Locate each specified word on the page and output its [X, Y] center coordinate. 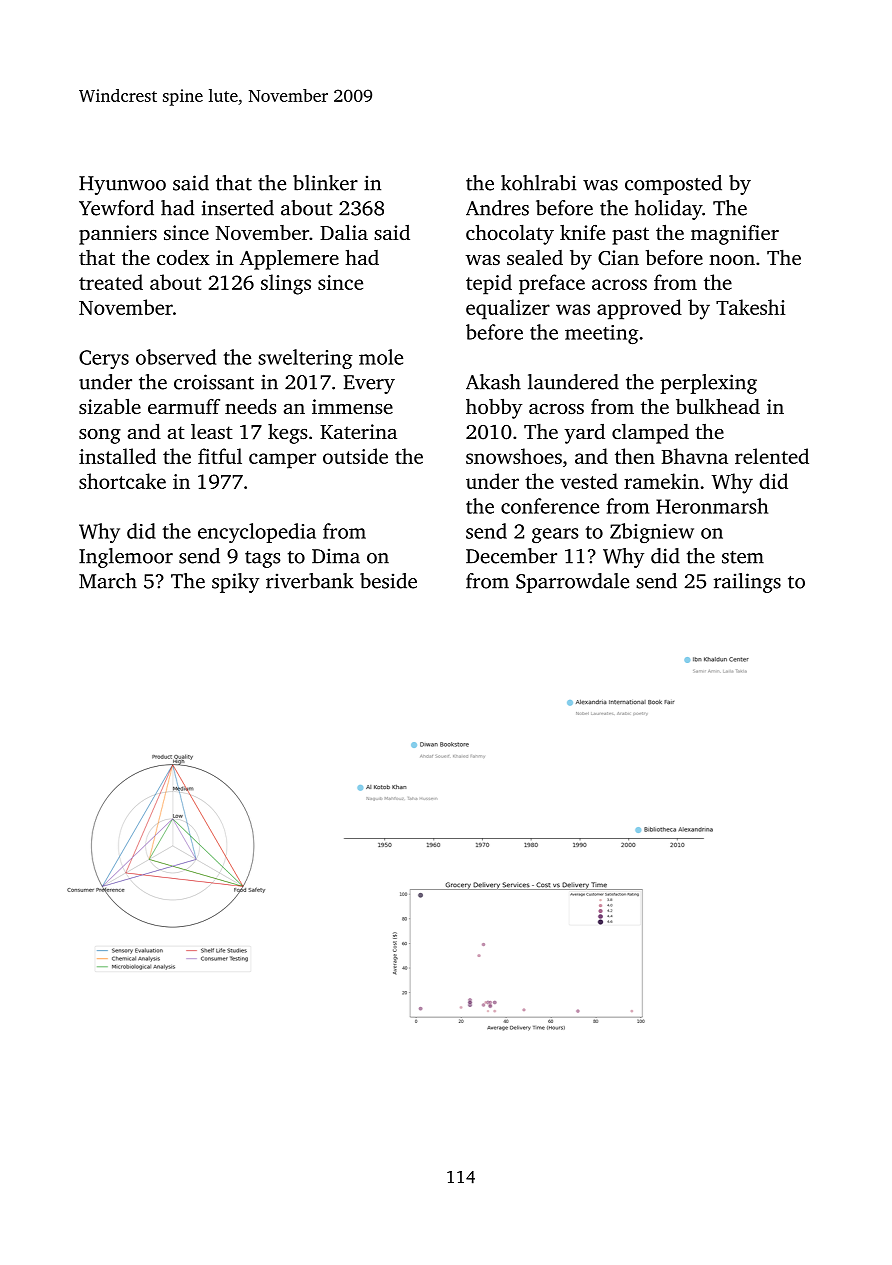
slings [286, 284]
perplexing [709, 384]
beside [388, 581]
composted [673, 185]
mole [381, 357]
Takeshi [750, 307]
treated [111, 282]
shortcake [122, 481]
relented [772, 456]
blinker [325, 183]
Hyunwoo [122, 185]
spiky [235, 583]
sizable [110, 406]
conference [550, 506]
